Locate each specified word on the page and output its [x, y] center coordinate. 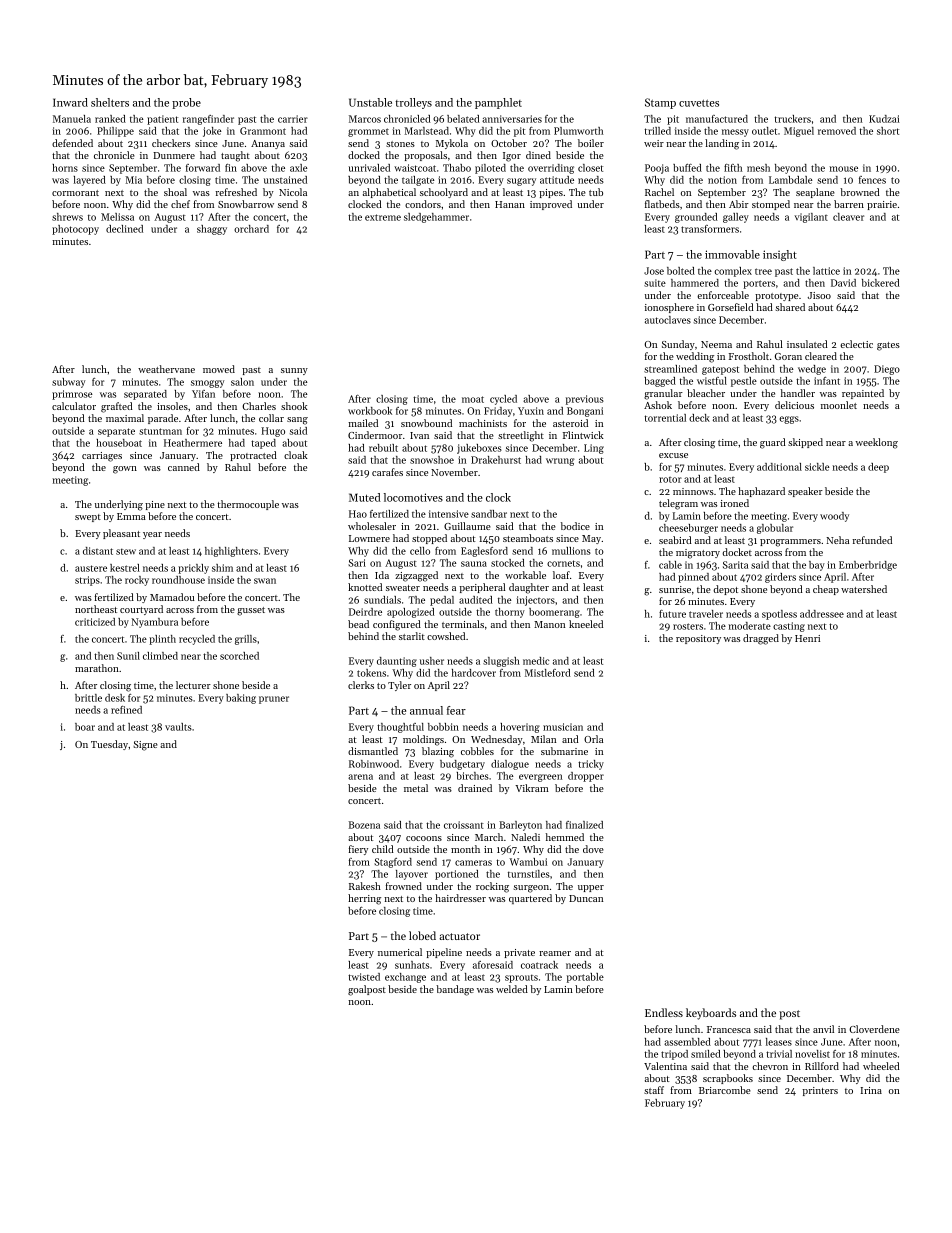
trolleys [413, 103]
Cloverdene [874, 1029]
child [383, 849]
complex [733, 272]
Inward [70, 102]
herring [364, 899]
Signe [145, 746]
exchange [405, 978]
